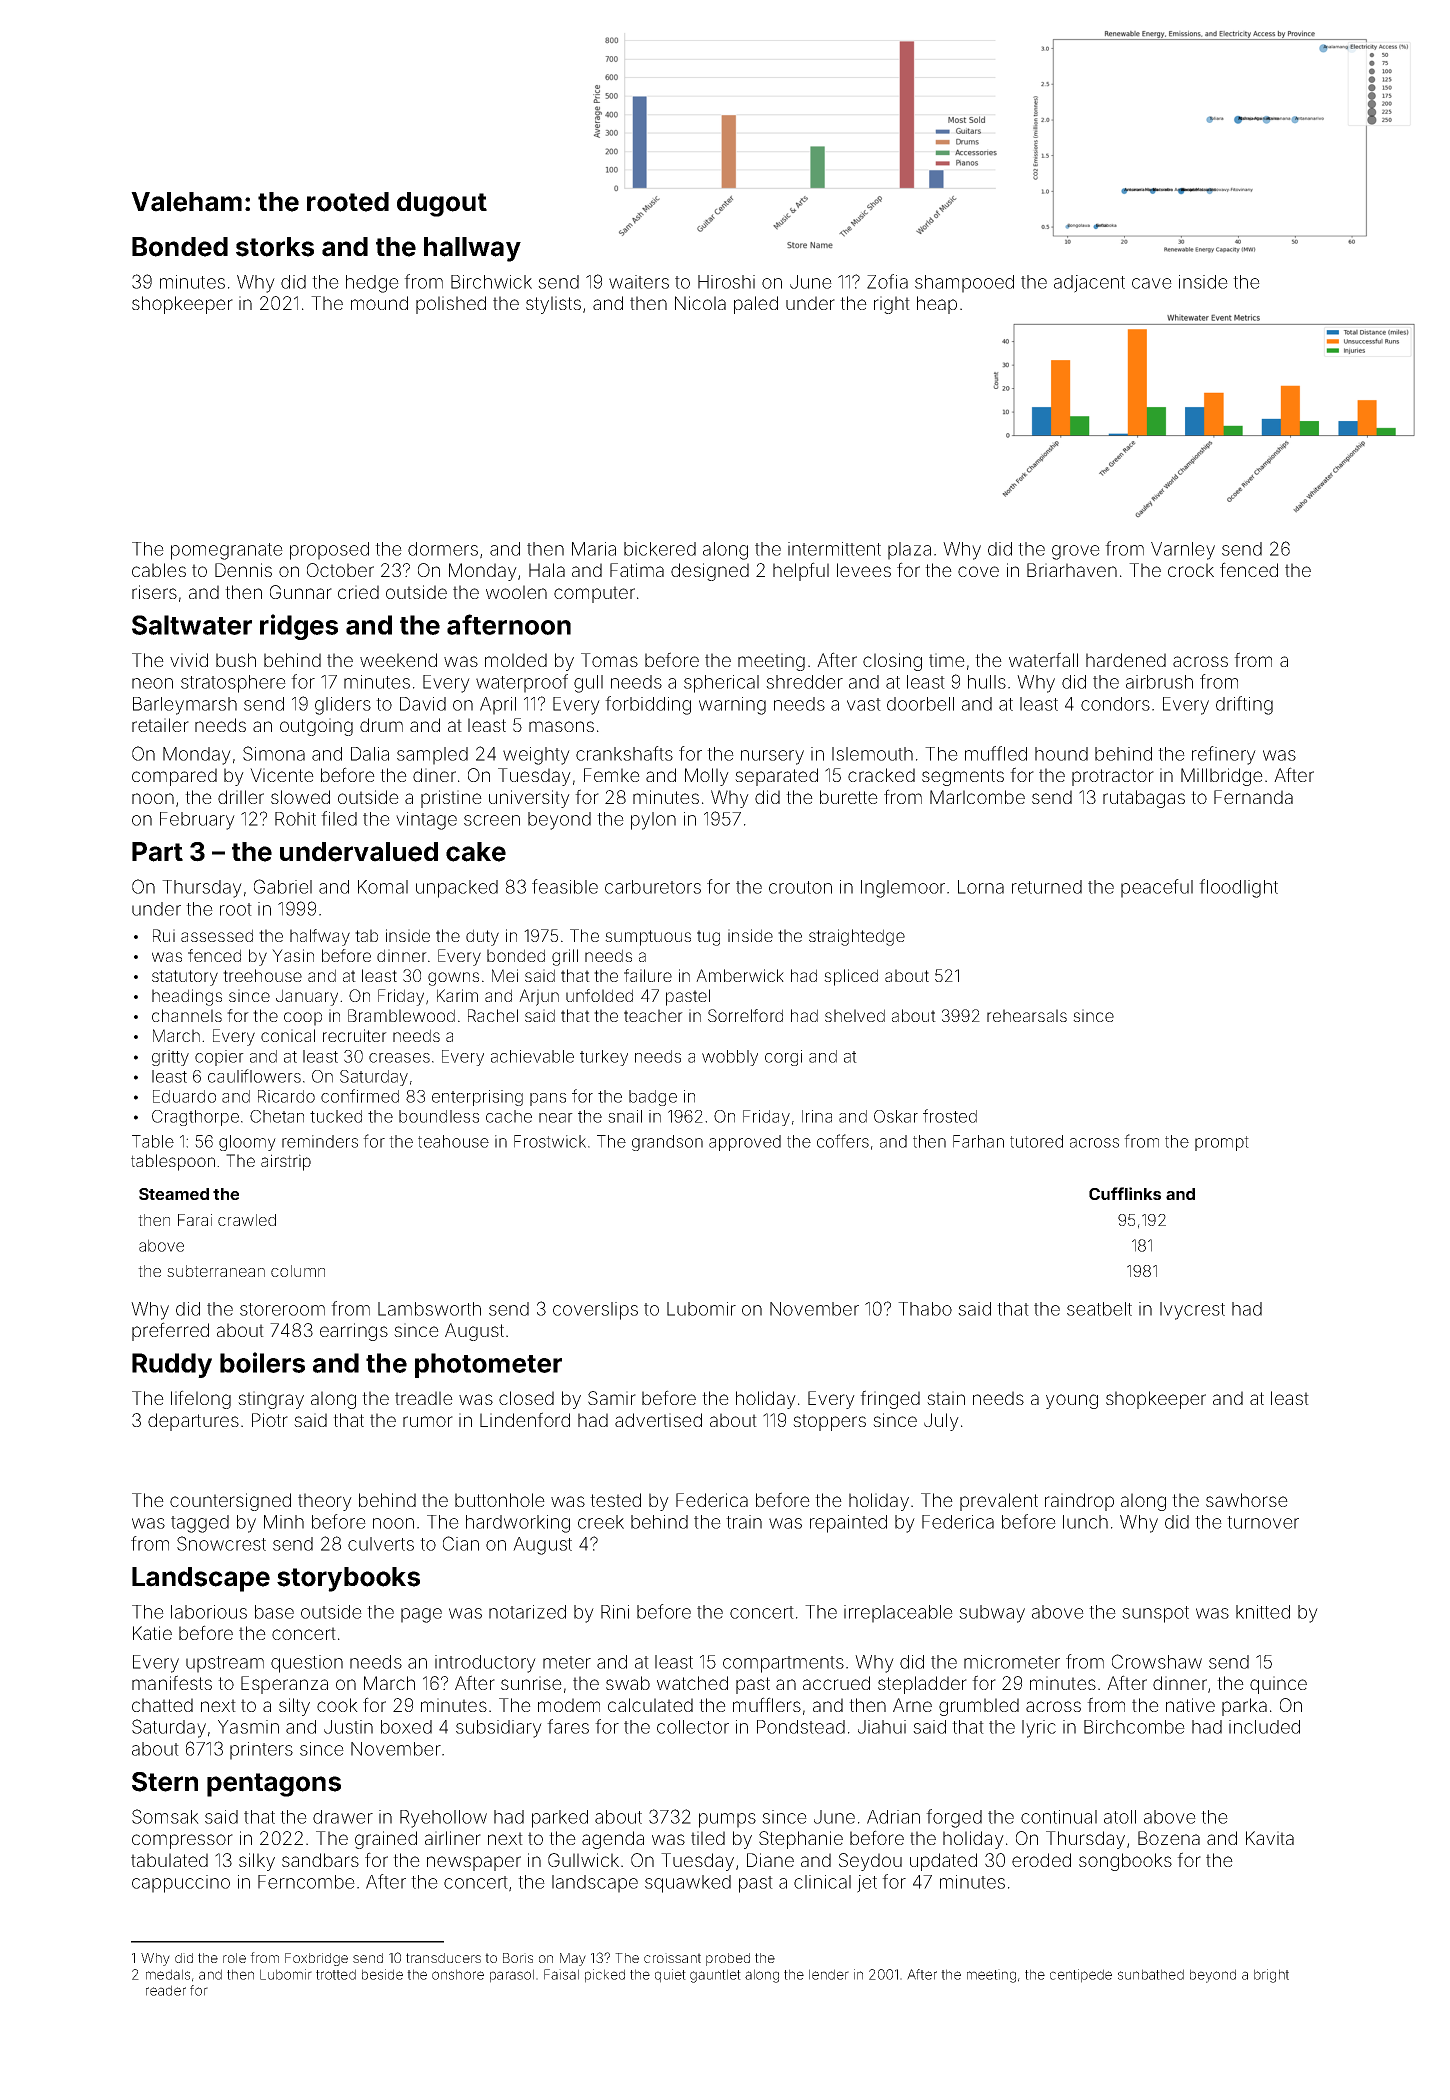  I want to click on wobbly, so click(730, 1058).
